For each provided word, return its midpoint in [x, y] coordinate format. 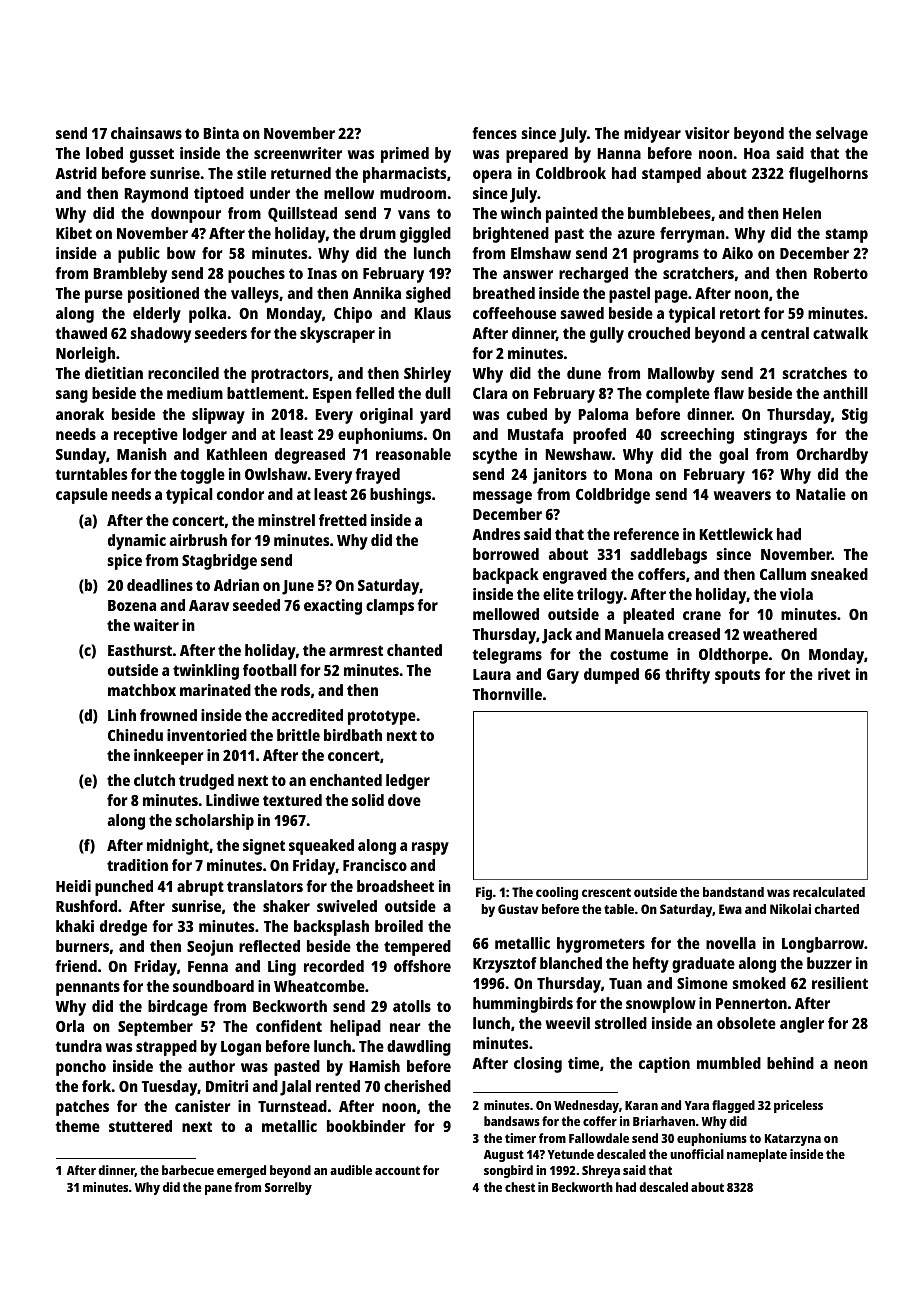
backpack [506, 576]
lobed [104, 153]
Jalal [295, 1088]
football [270, 670]
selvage [842, 135]
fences [494, 133]
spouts [737, 676]
